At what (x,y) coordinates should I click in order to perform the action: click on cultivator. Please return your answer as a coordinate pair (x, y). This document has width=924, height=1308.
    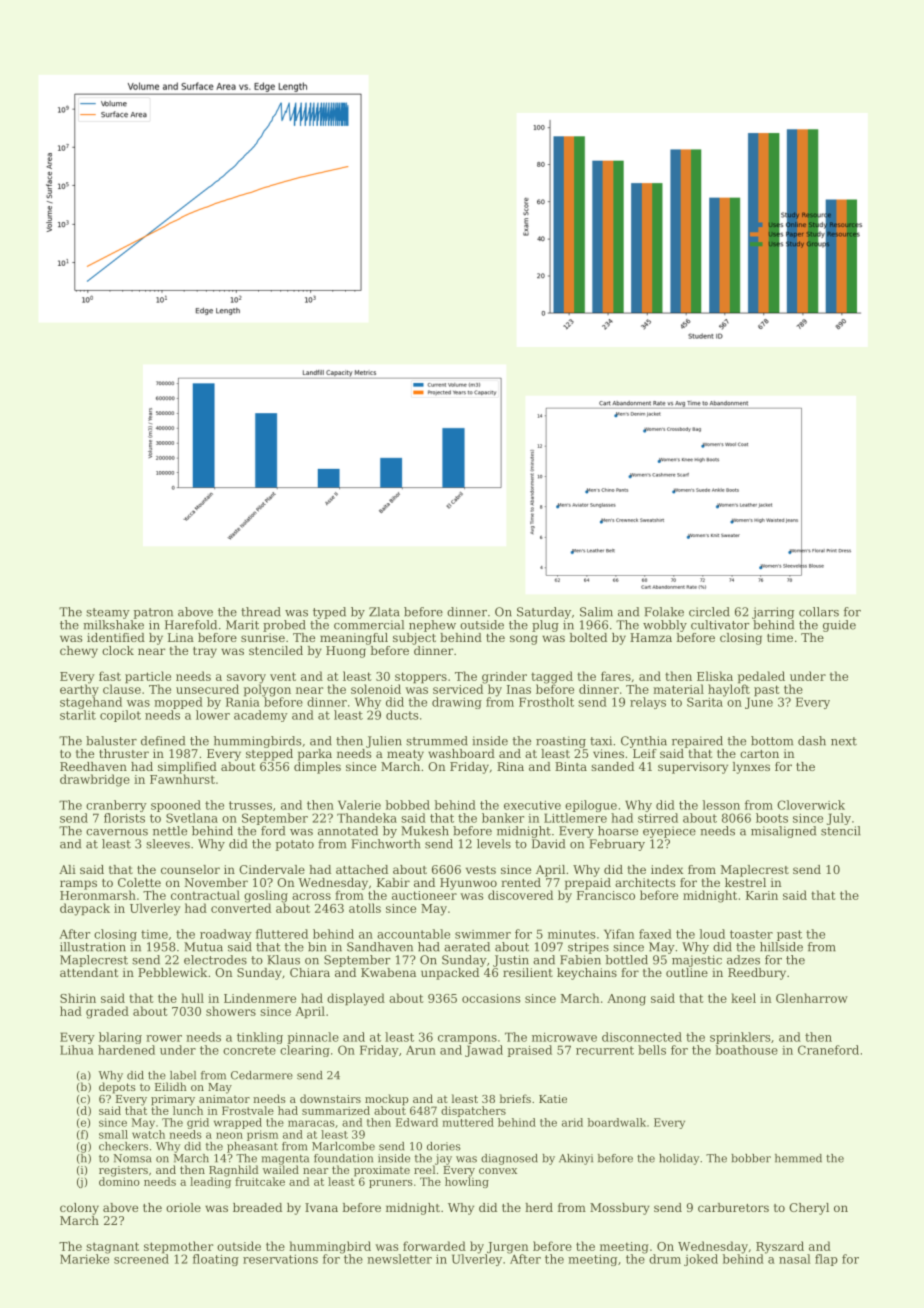
    Looking at the image, I should click on (720, 625).
